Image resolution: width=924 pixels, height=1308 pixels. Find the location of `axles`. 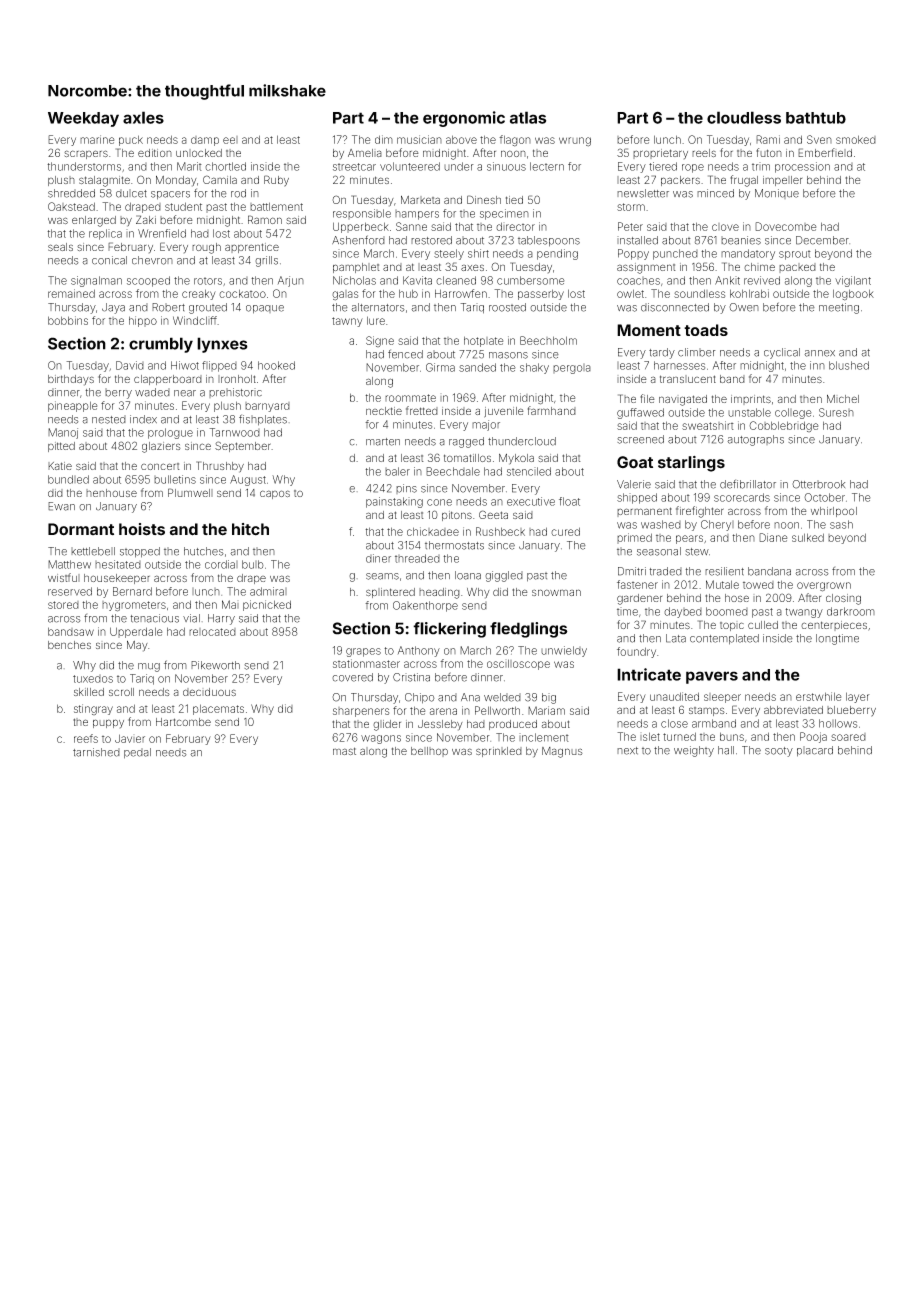

axles is located at coordinates (143, 117).
